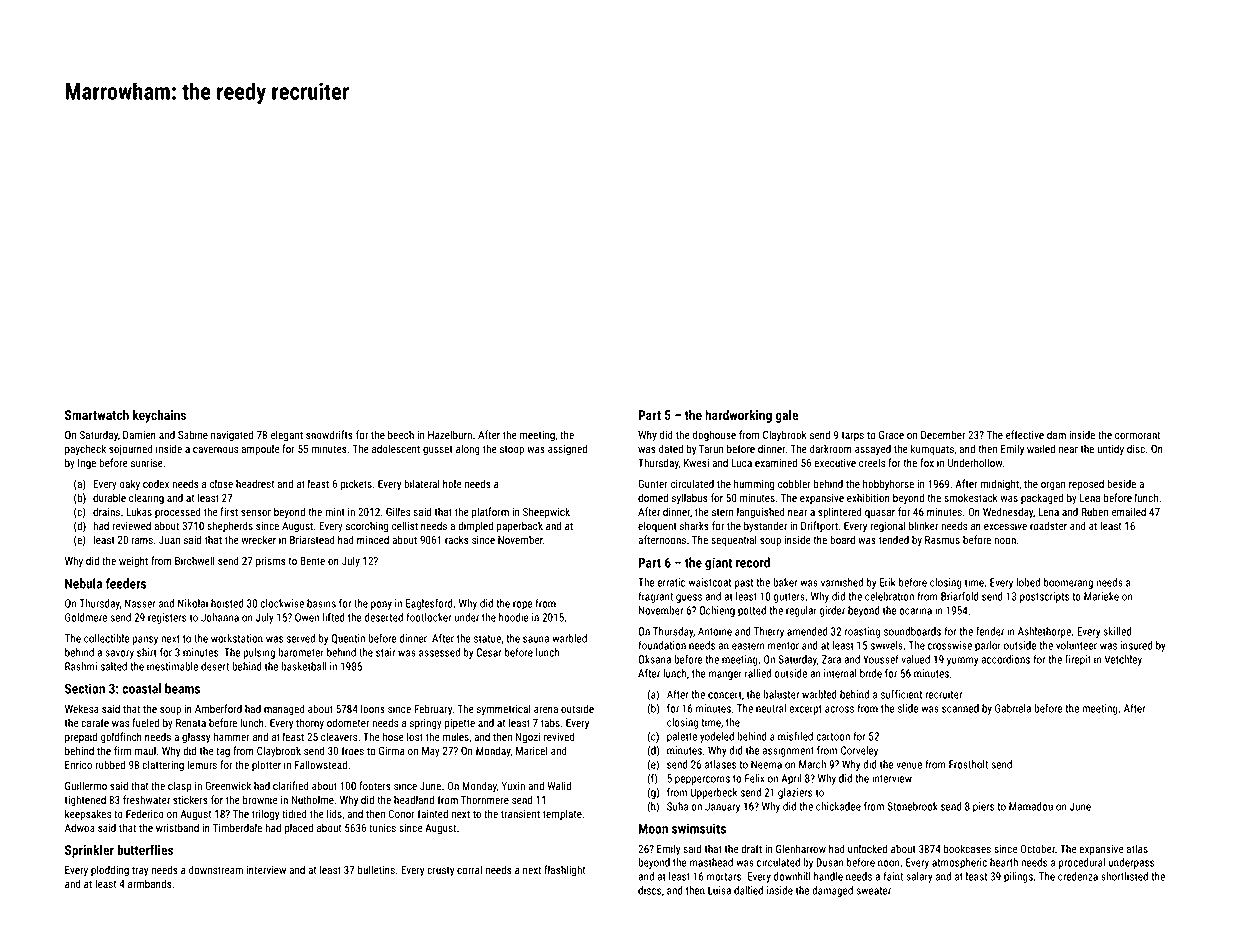 This screenshot has height=952, width=1233. Describe the element at coordinates (769, 632) in the screenshot. I see `Thierry` at that location.
